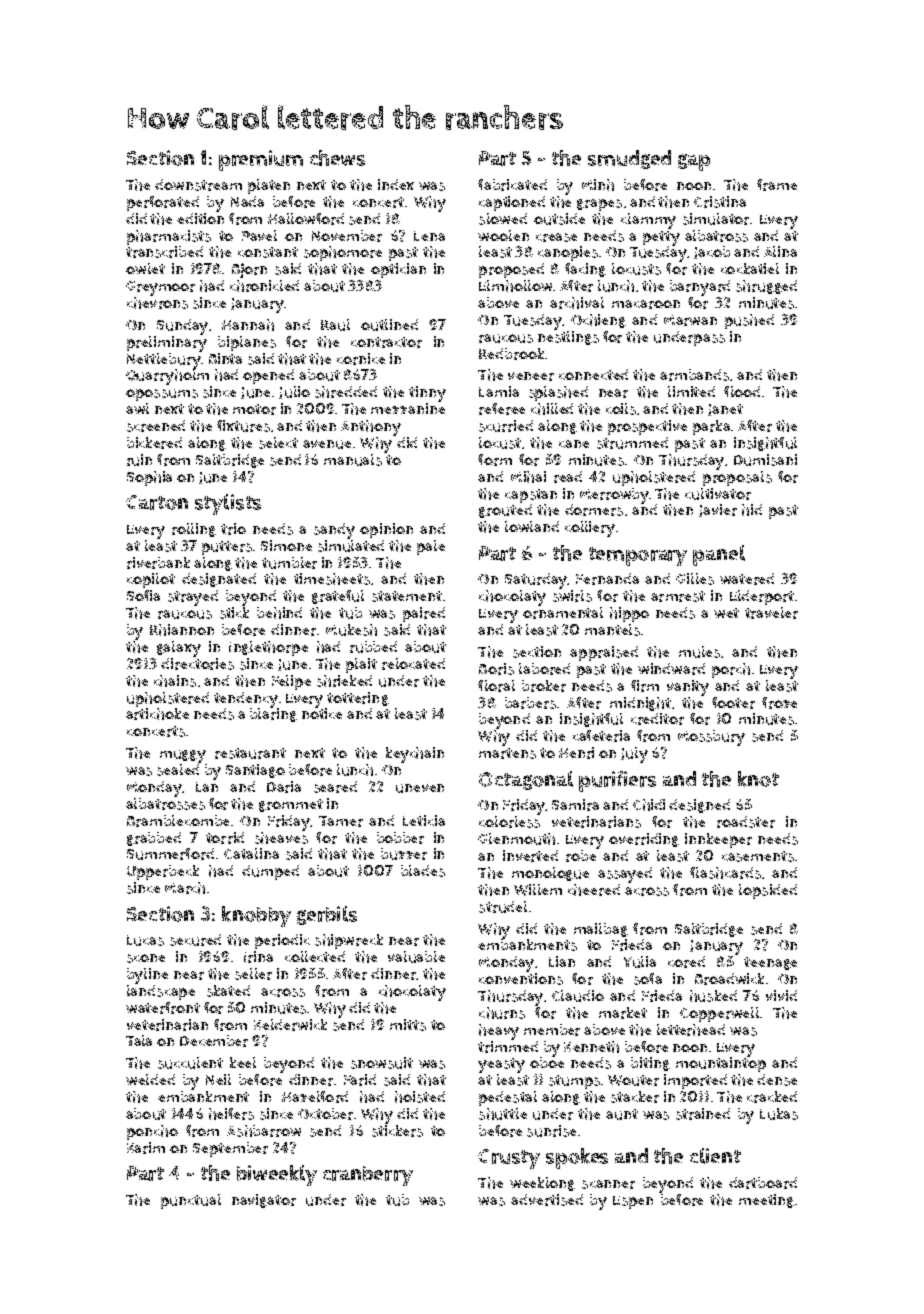  I want to click on cranberry, so click(368, 1176).
